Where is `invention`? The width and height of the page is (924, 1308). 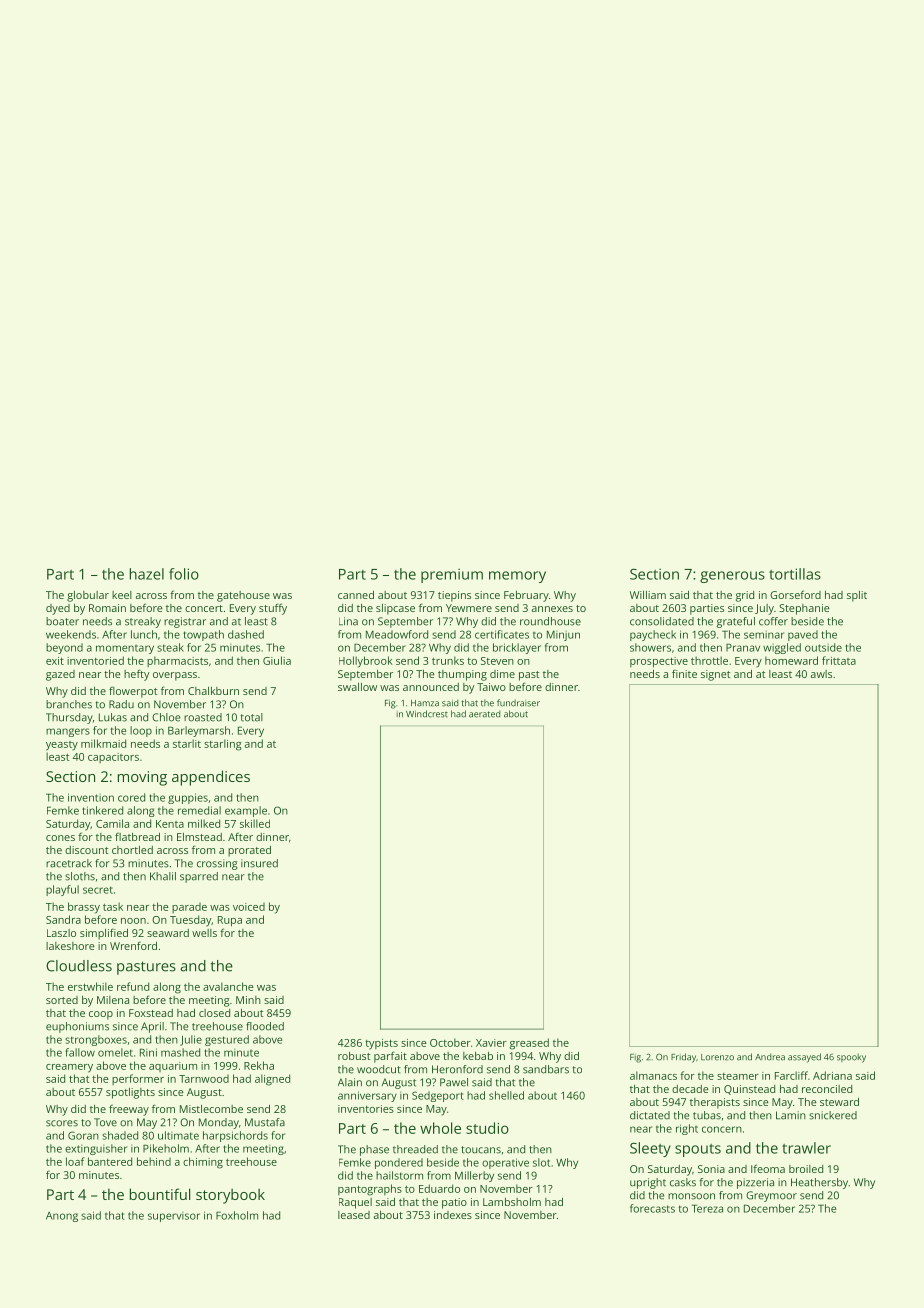
invention is located at coordinates (91, 797).
